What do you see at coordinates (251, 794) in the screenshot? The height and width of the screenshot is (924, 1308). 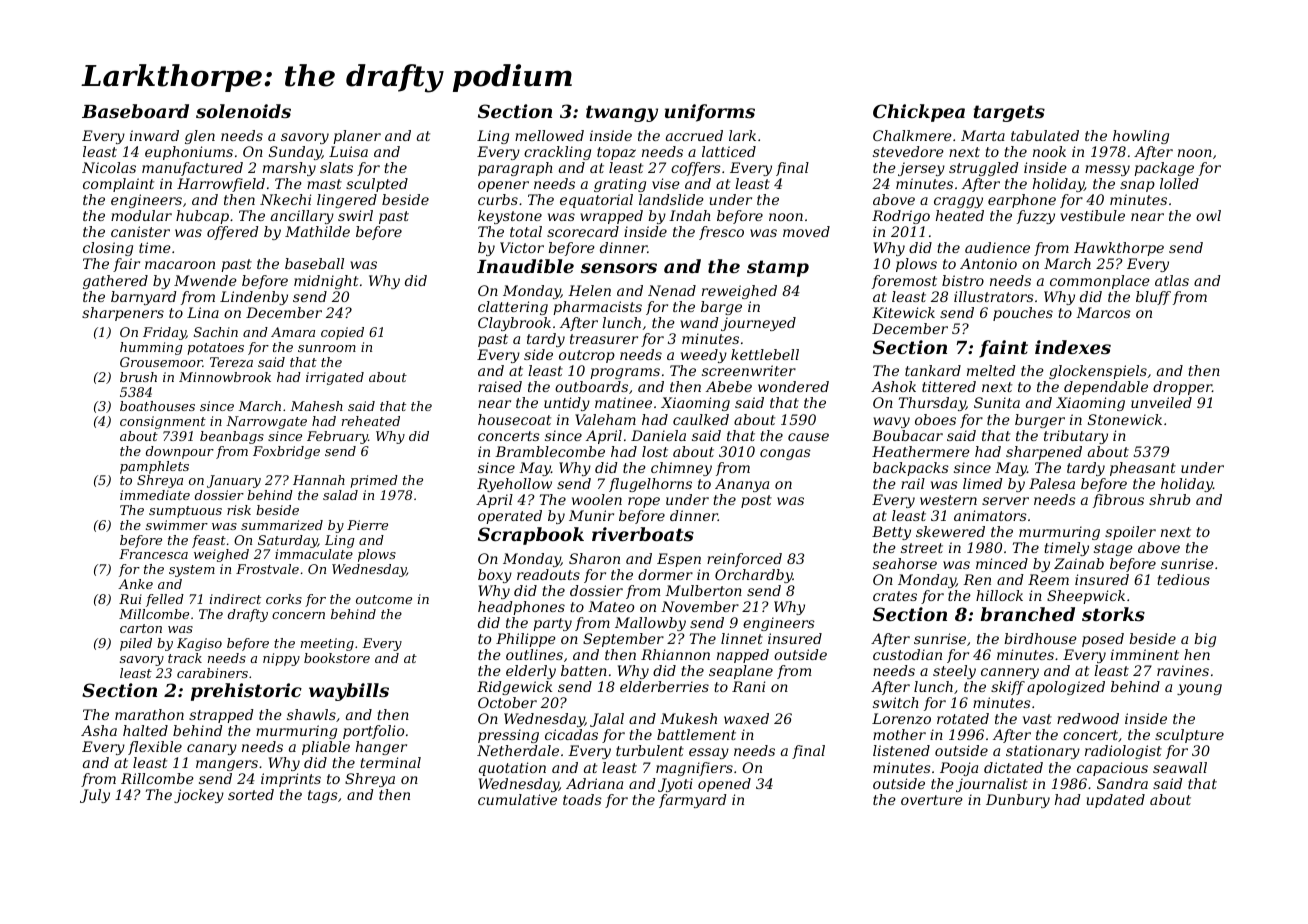 I see `sorted` at bounding box center [251, 794].
